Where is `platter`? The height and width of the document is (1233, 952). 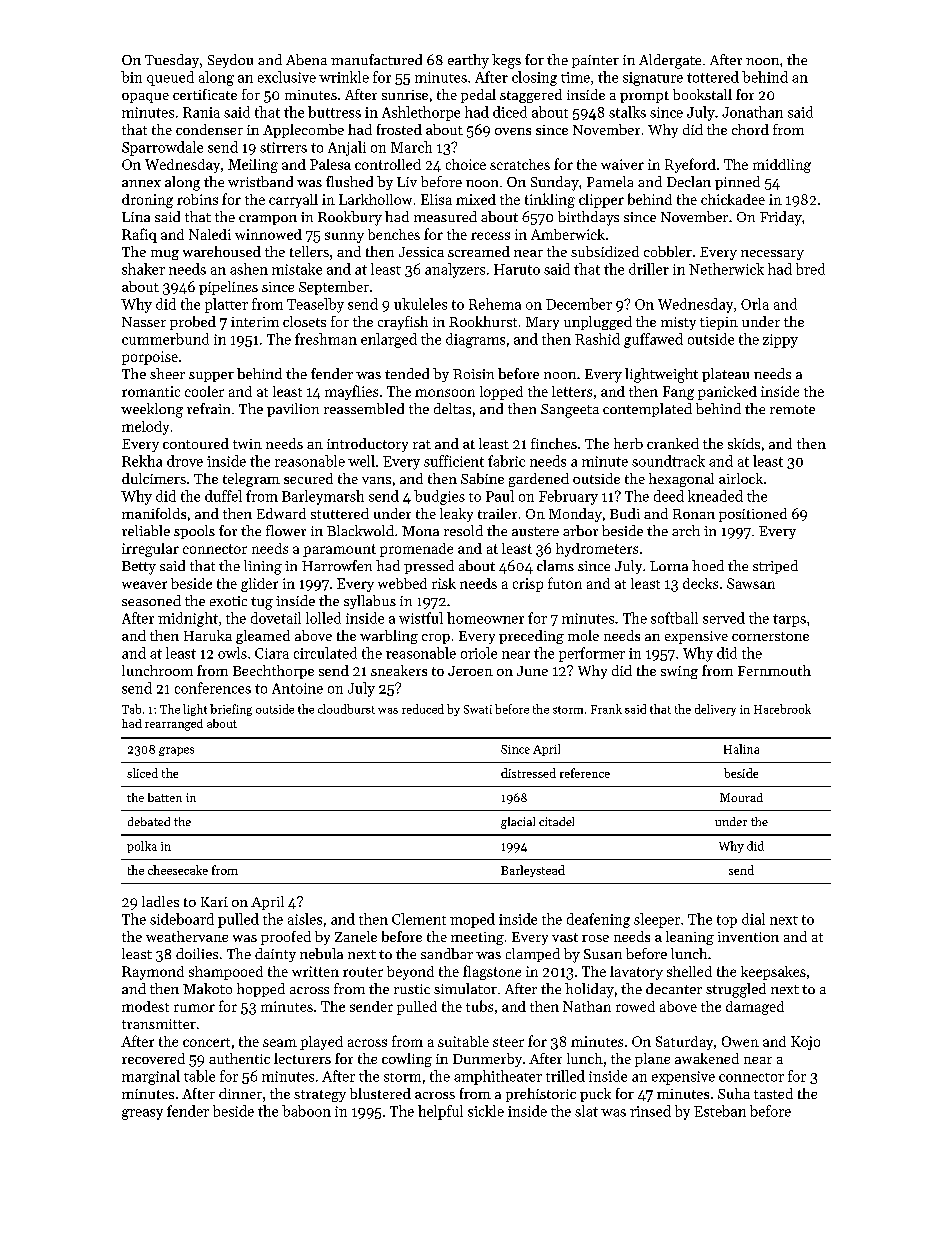 platter is located at coordinates (226, 305).
